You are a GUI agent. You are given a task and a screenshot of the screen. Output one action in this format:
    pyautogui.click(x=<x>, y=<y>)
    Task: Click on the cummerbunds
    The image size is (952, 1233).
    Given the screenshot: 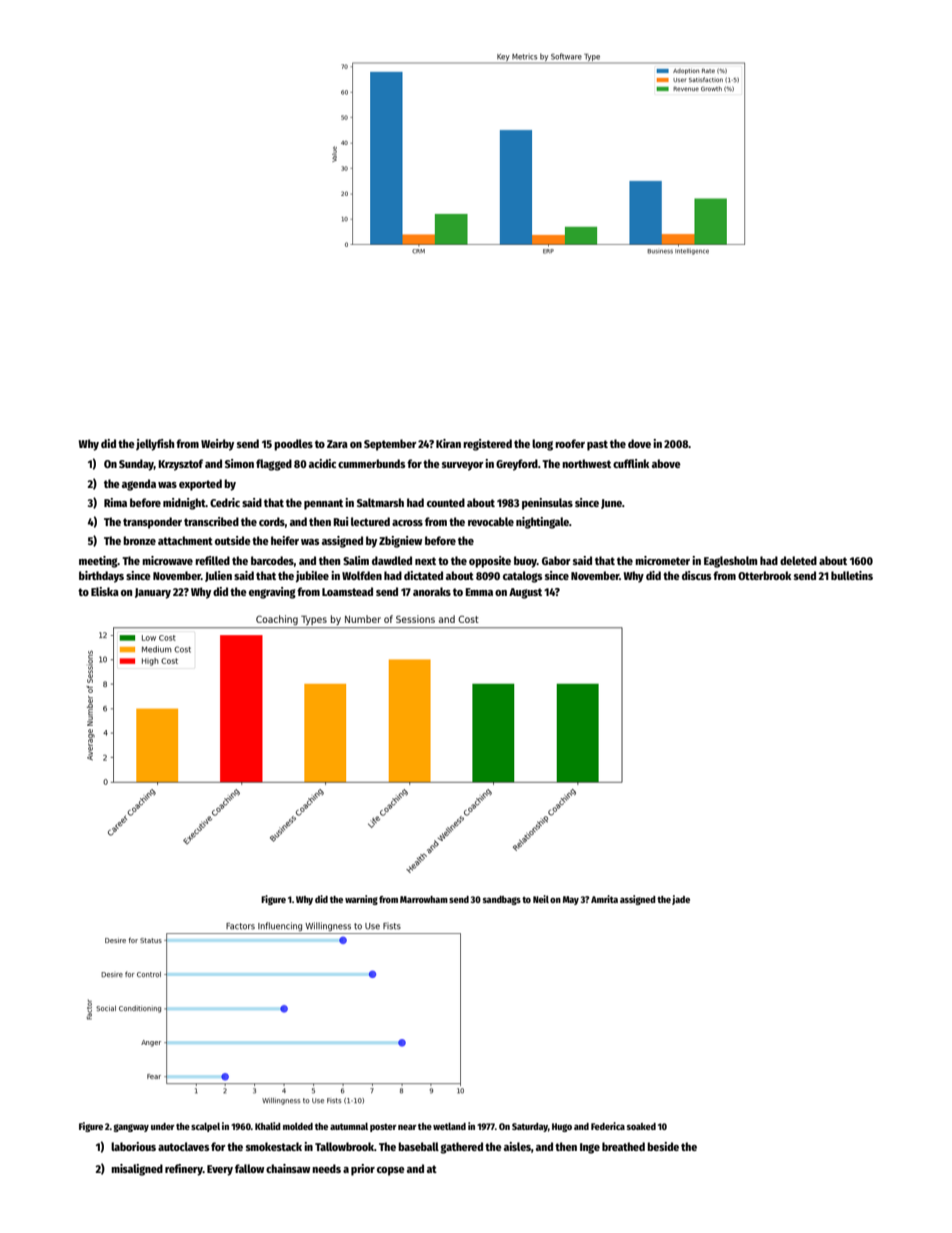 What is the action you would take?
    pyautogui.click(x=371, y=463)
